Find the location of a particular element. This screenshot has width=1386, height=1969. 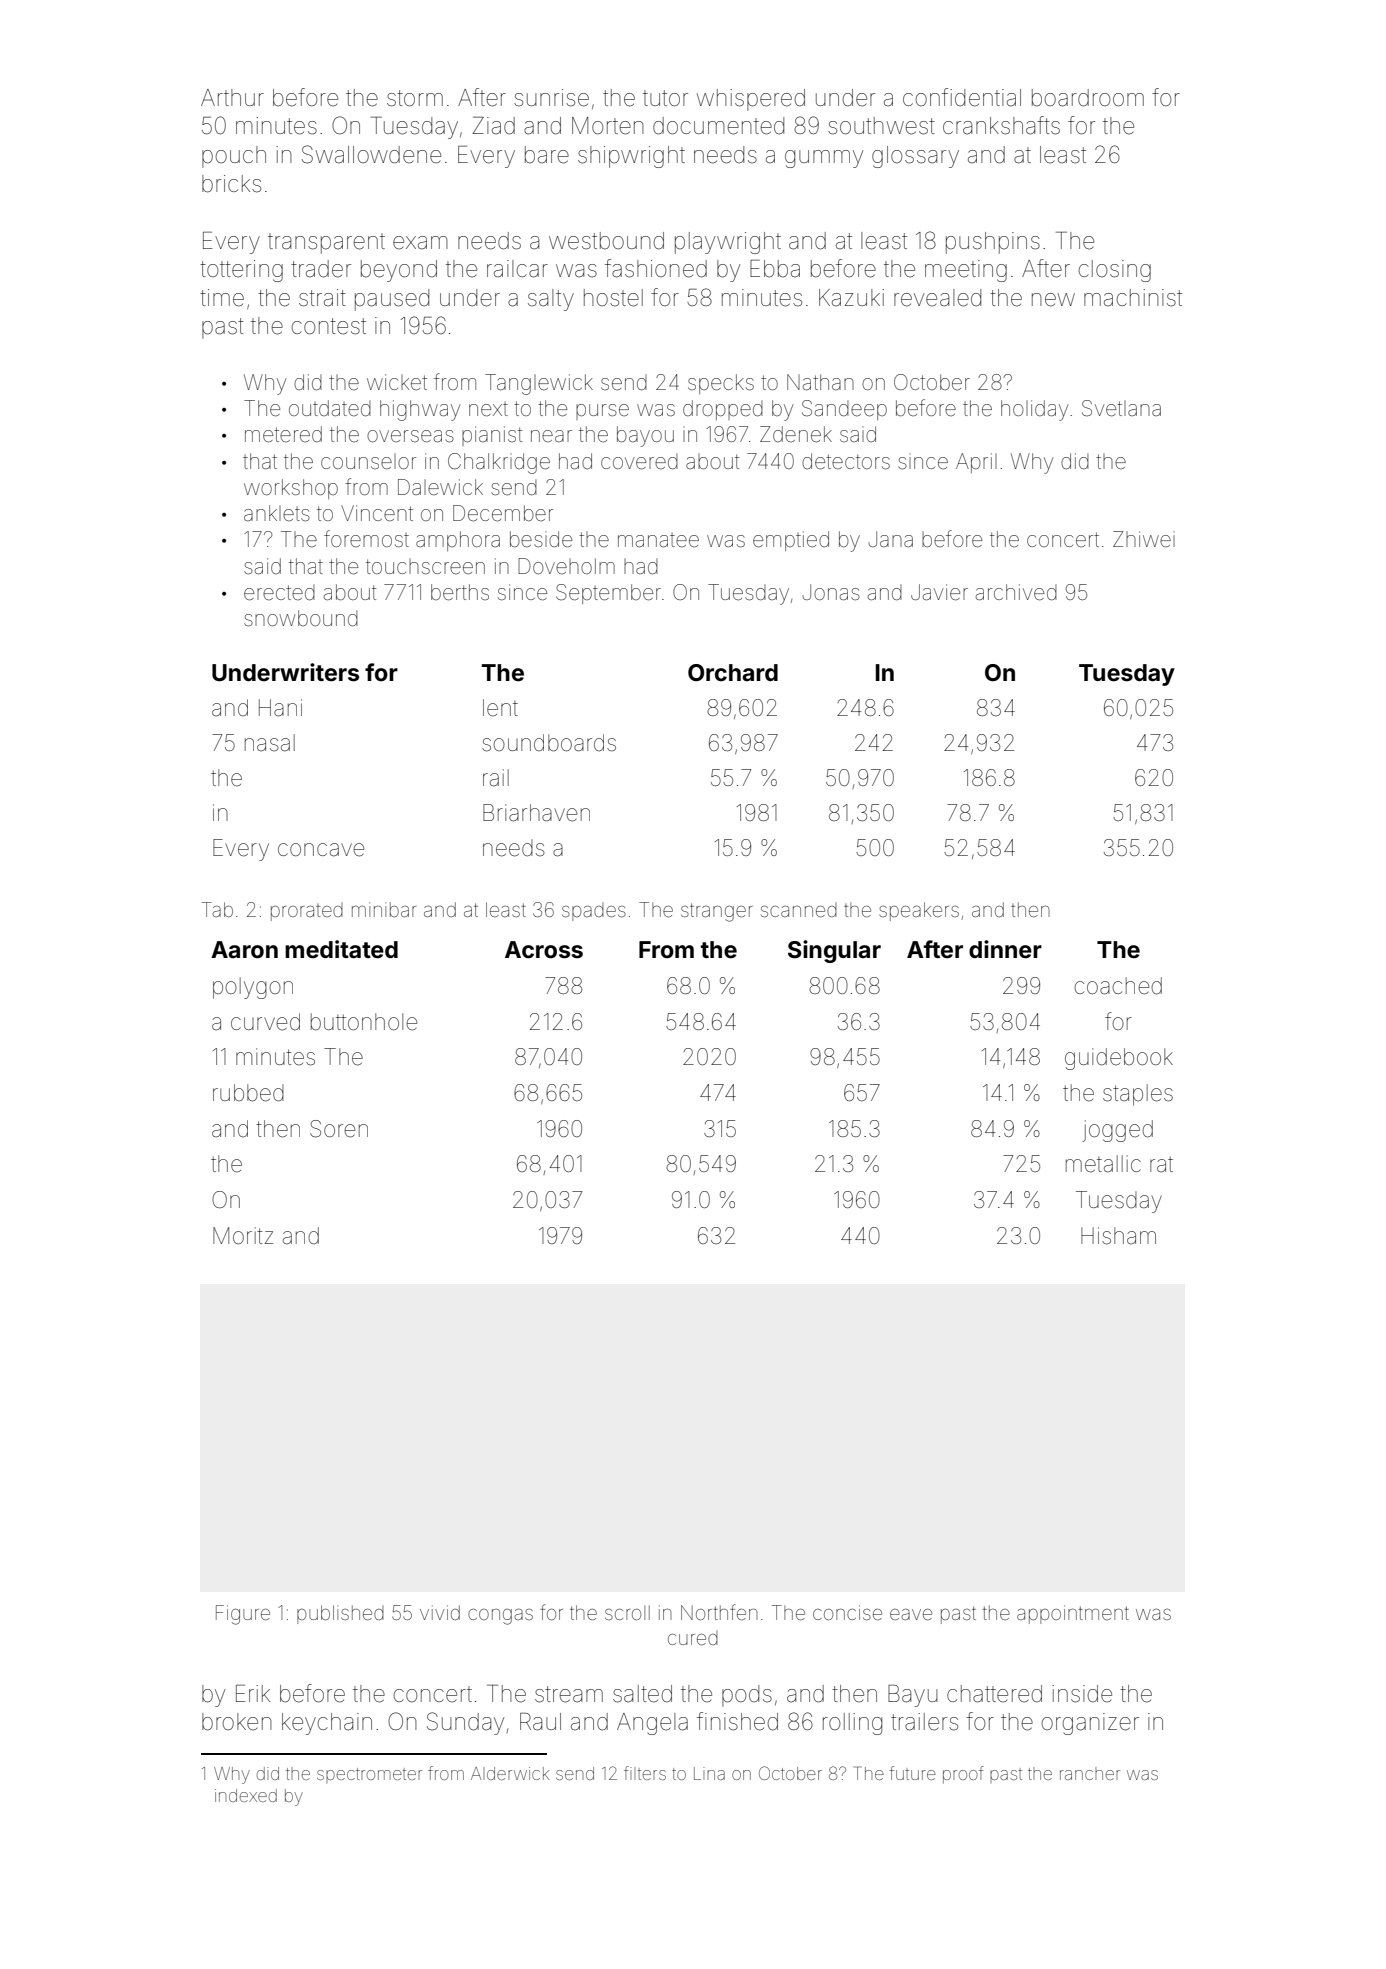

staples is located at coordinates (1138, 1095).
